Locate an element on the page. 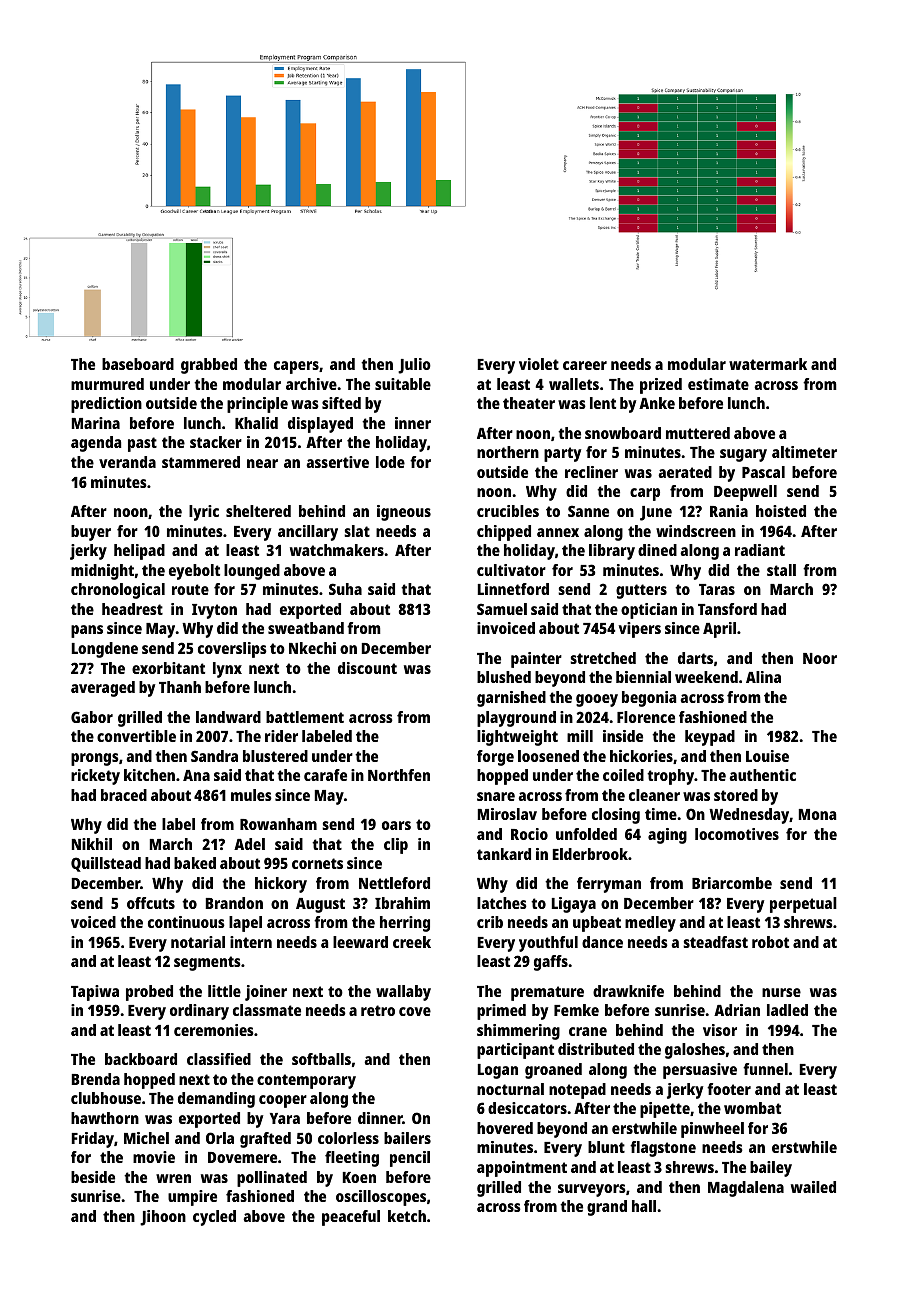 The height and width of the image is (1316, 908). Adel is located at coordinates (249, 844).
